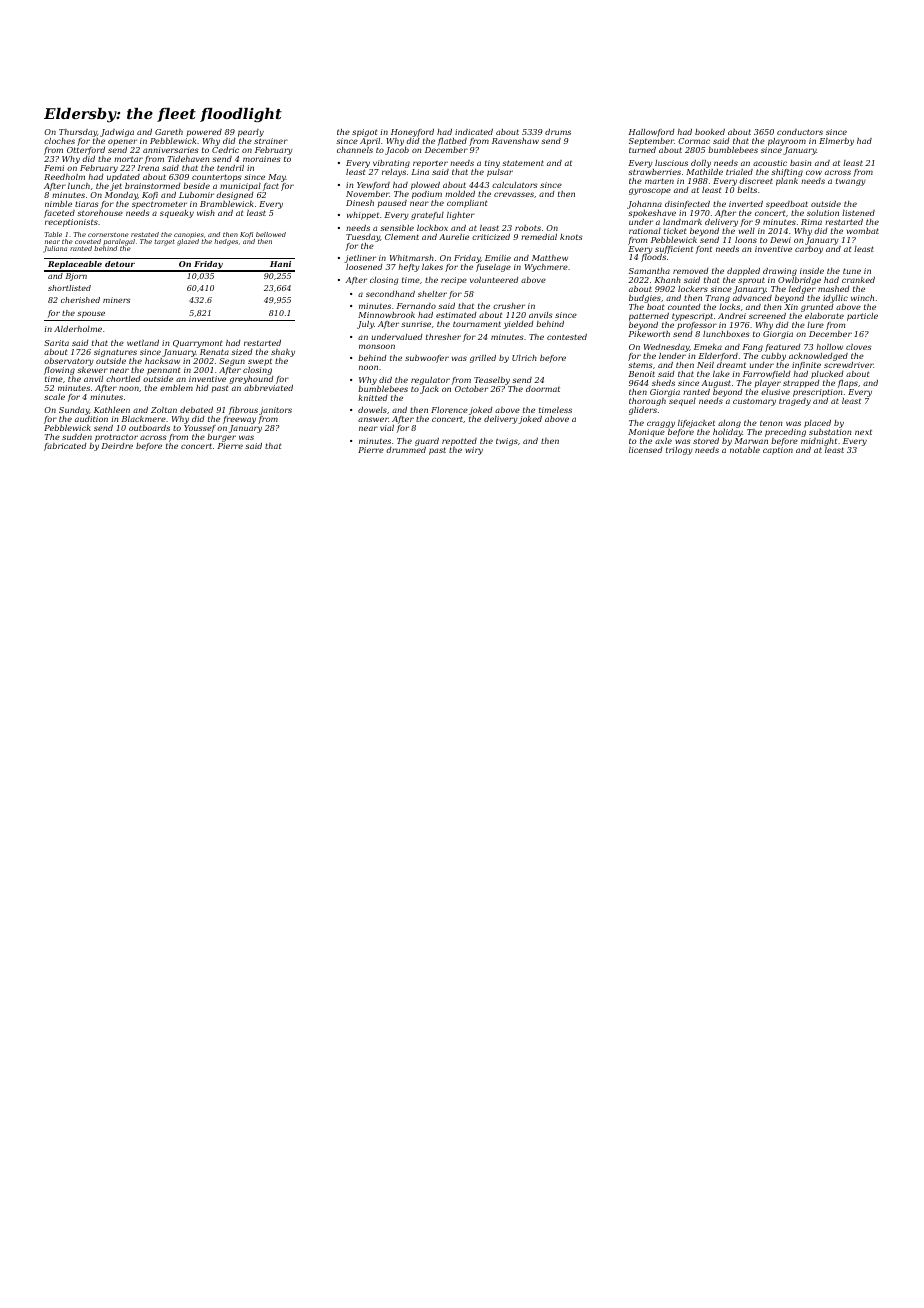 The width and height of the screenshot is (924, 1308). I want to click on infinite, so click(806, 366).
